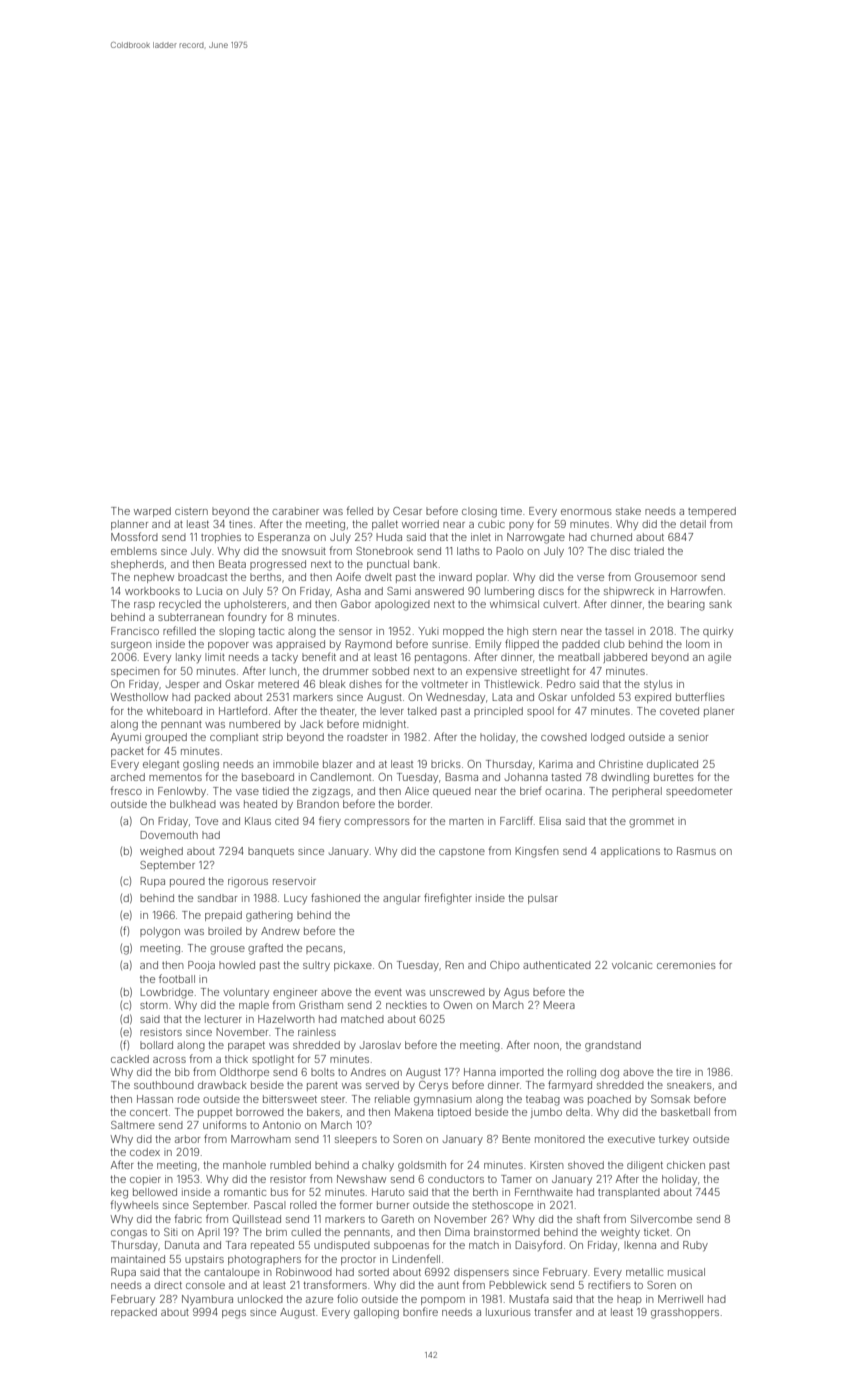  Describe the element at coordinates (145, 1180) in the screenshot. I see `copier` at that location.
